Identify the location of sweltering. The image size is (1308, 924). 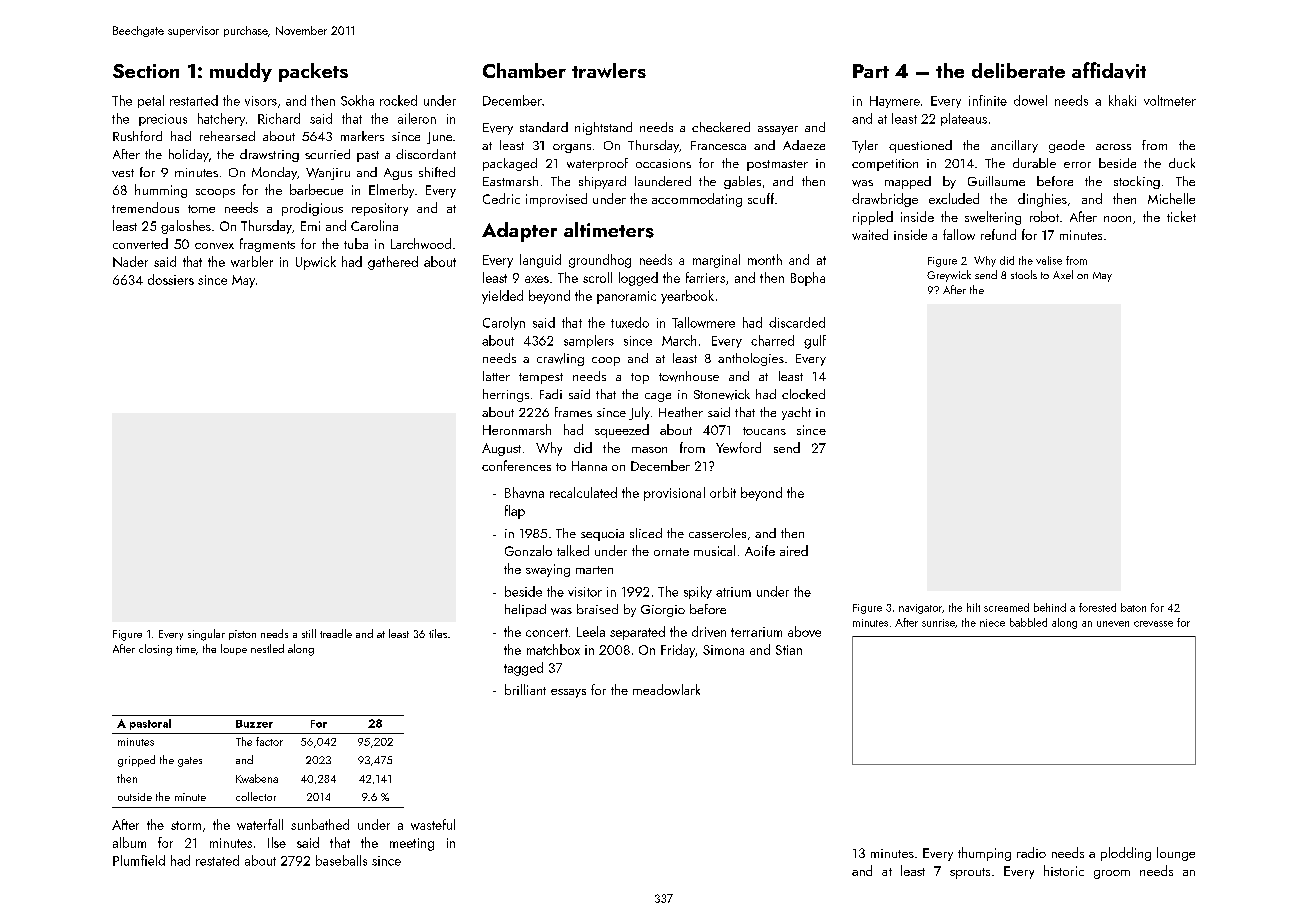
(993, 218).
